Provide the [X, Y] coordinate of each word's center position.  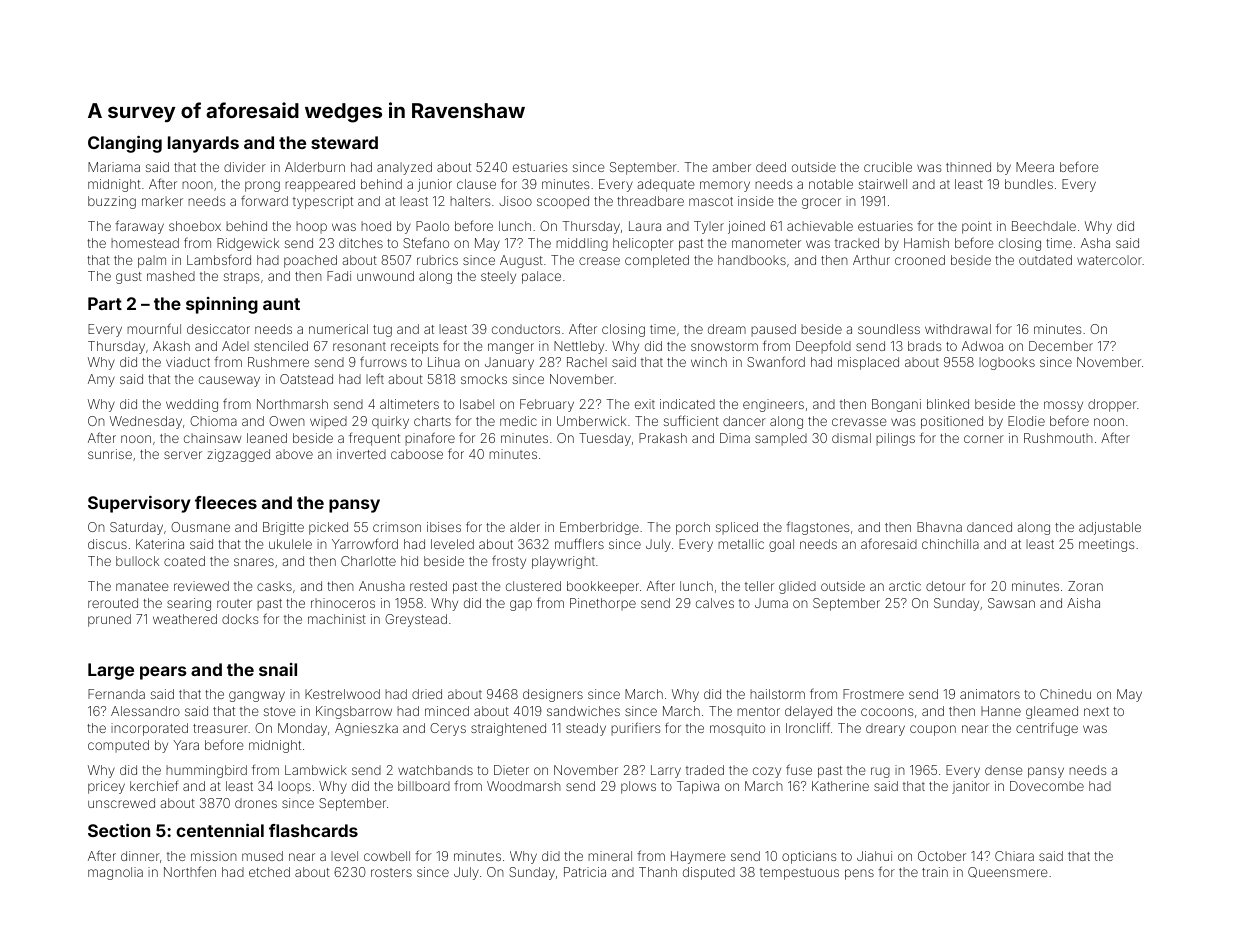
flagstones [817, 528]
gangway [257, 696]
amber [732, 167]
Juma [771, 603]
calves [715, 603]
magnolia [115, 873]
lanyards [203, 144]
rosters [391, 872]
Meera [1035, 167]
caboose [417, 454]
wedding [192, 405]
